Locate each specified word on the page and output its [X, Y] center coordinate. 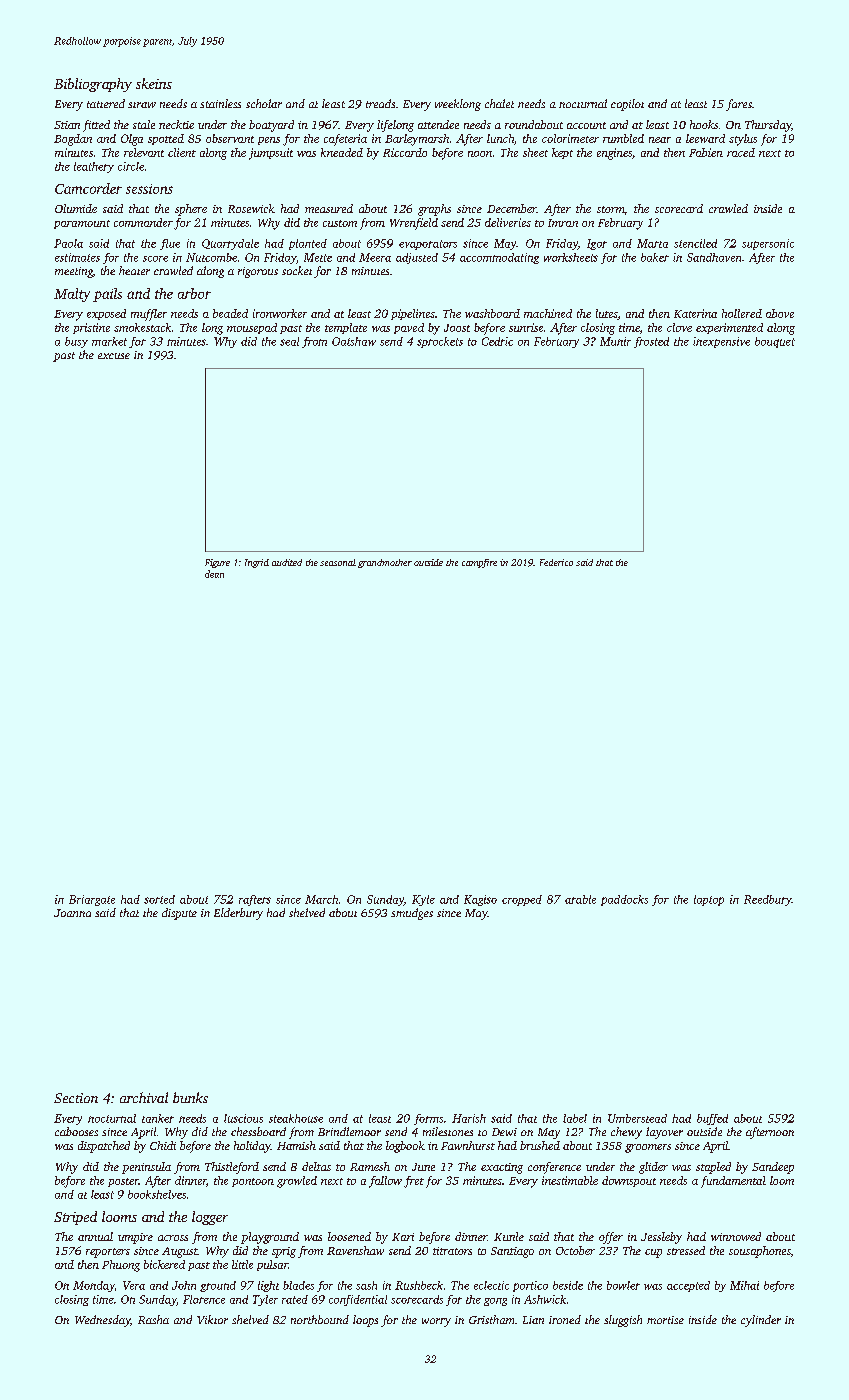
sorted [159, 899]
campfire [479, 563]
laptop [709, 900]
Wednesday [102, 1321]
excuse [114, 356]
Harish [469, 1118]
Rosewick [251, 208]
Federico [556, 562]
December [511, 208]
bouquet [775, 342]
